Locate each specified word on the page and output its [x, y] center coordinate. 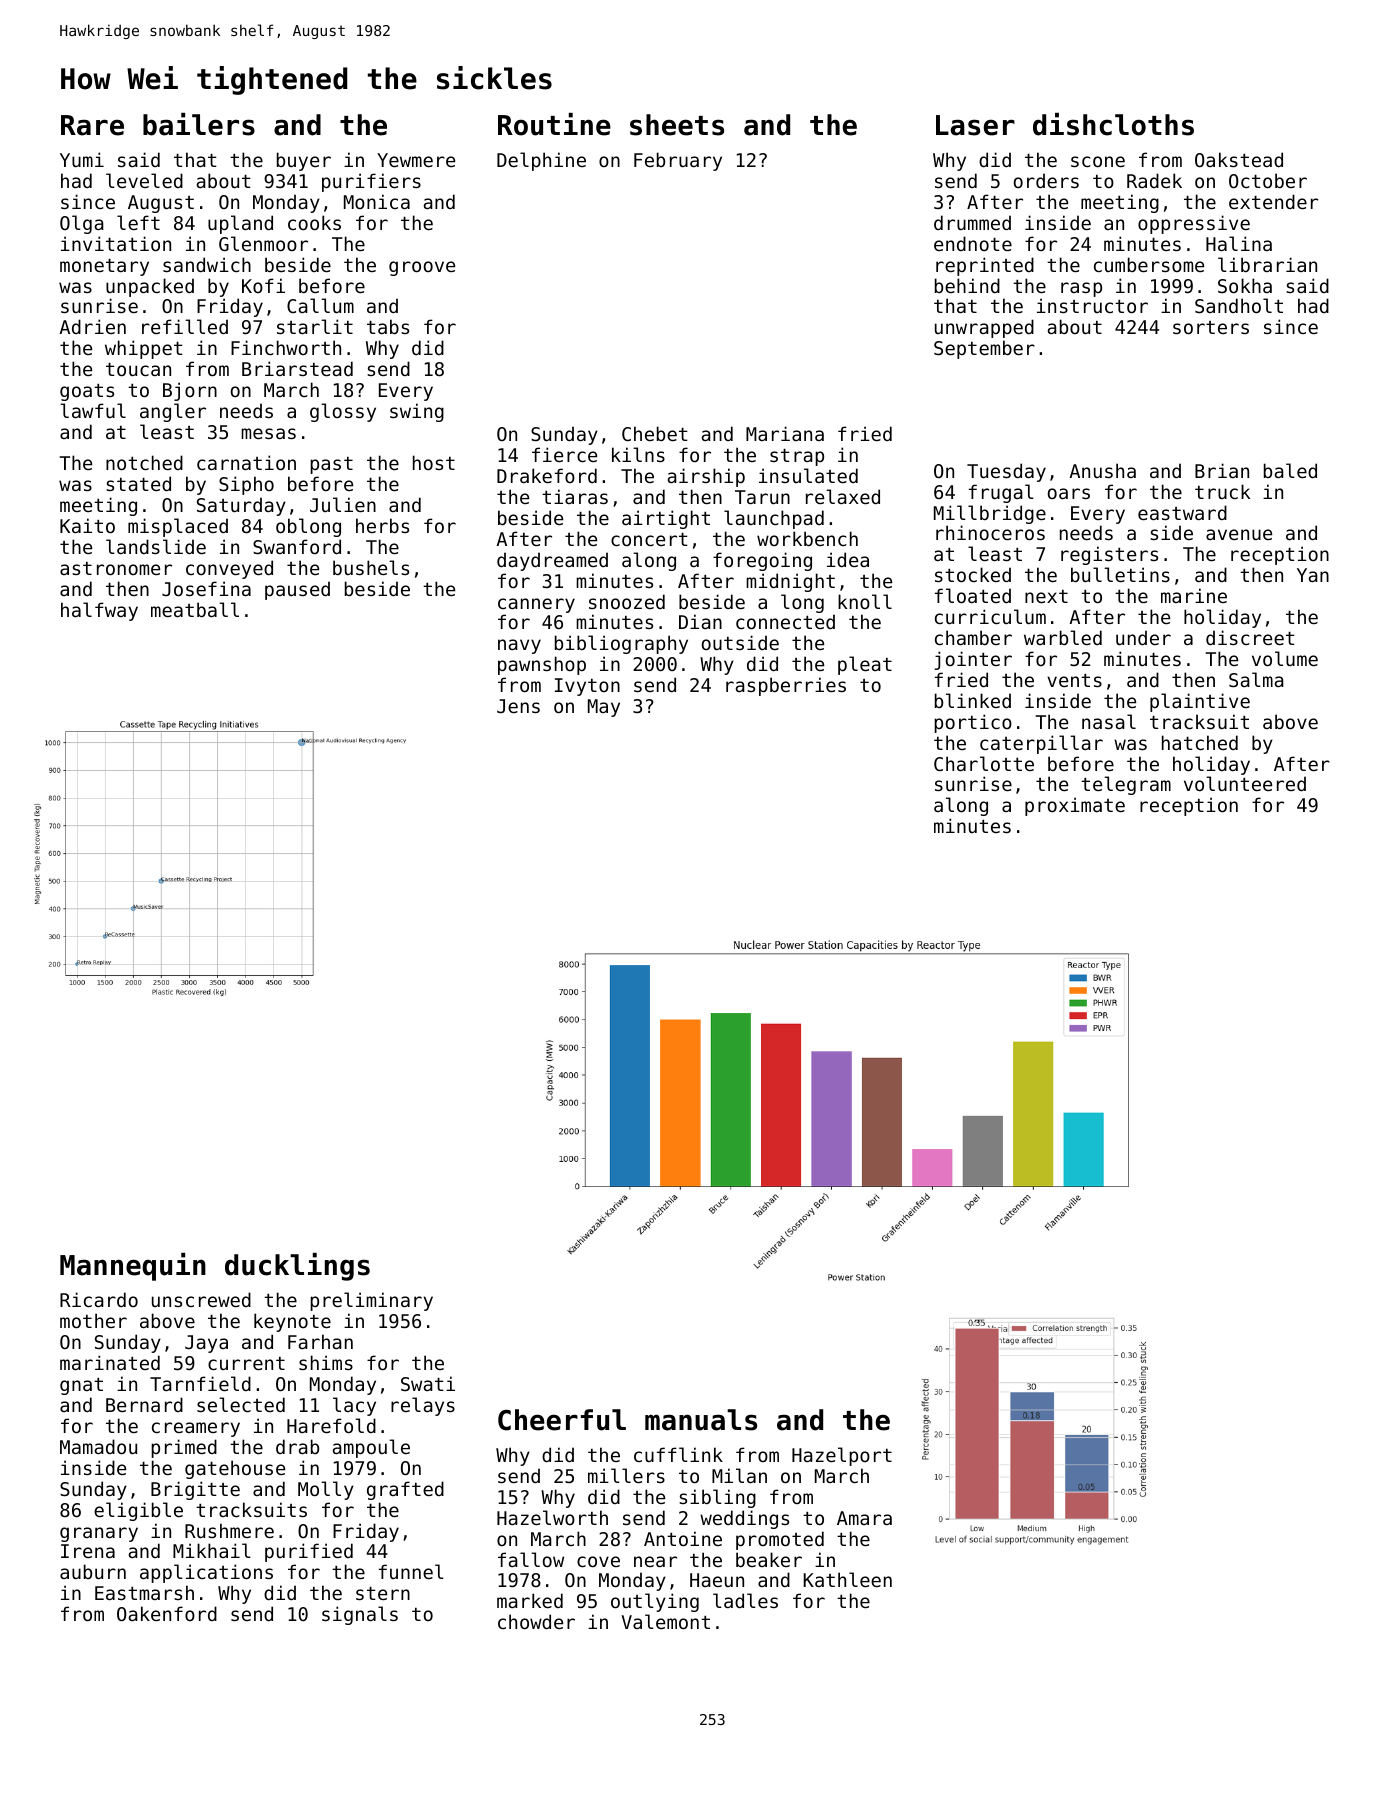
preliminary [371, 1301]
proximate [1075, 806]
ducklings [297, 1267]
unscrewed [201, 1299]
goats [87, 392]
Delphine [541, 161]
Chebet [655, 433]
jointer [973, 660]
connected [785, 621]
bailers [199, 124]
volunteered [1245, 783]
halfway [99, 611]
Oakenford [167, 1613]
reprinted [985, 266]
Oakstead [1239, 159]
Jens [518, 706]
